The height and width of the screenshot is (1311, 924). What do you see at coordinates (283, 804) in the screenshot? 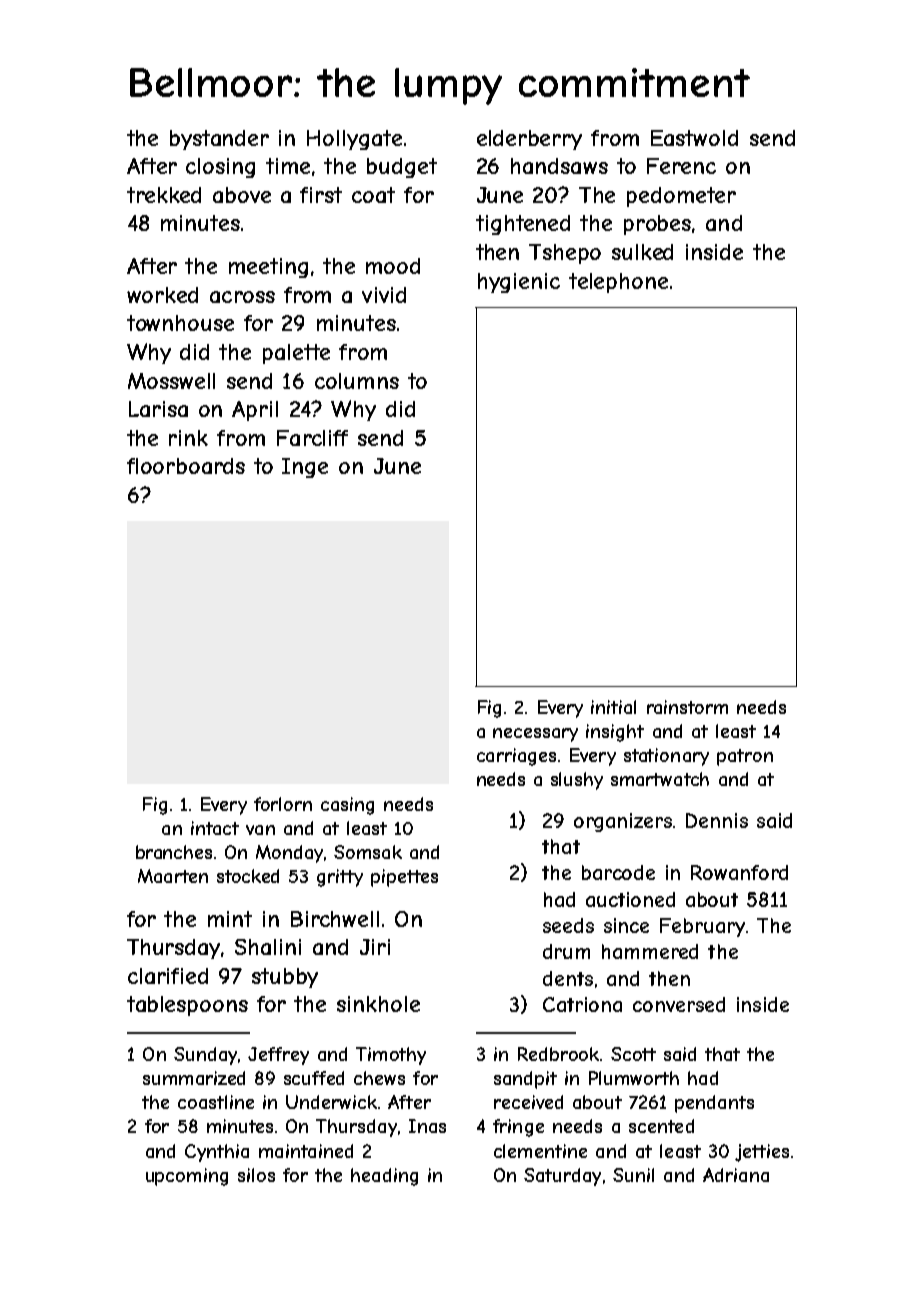
I see `forlorn` at bounding box center [283, 804].
